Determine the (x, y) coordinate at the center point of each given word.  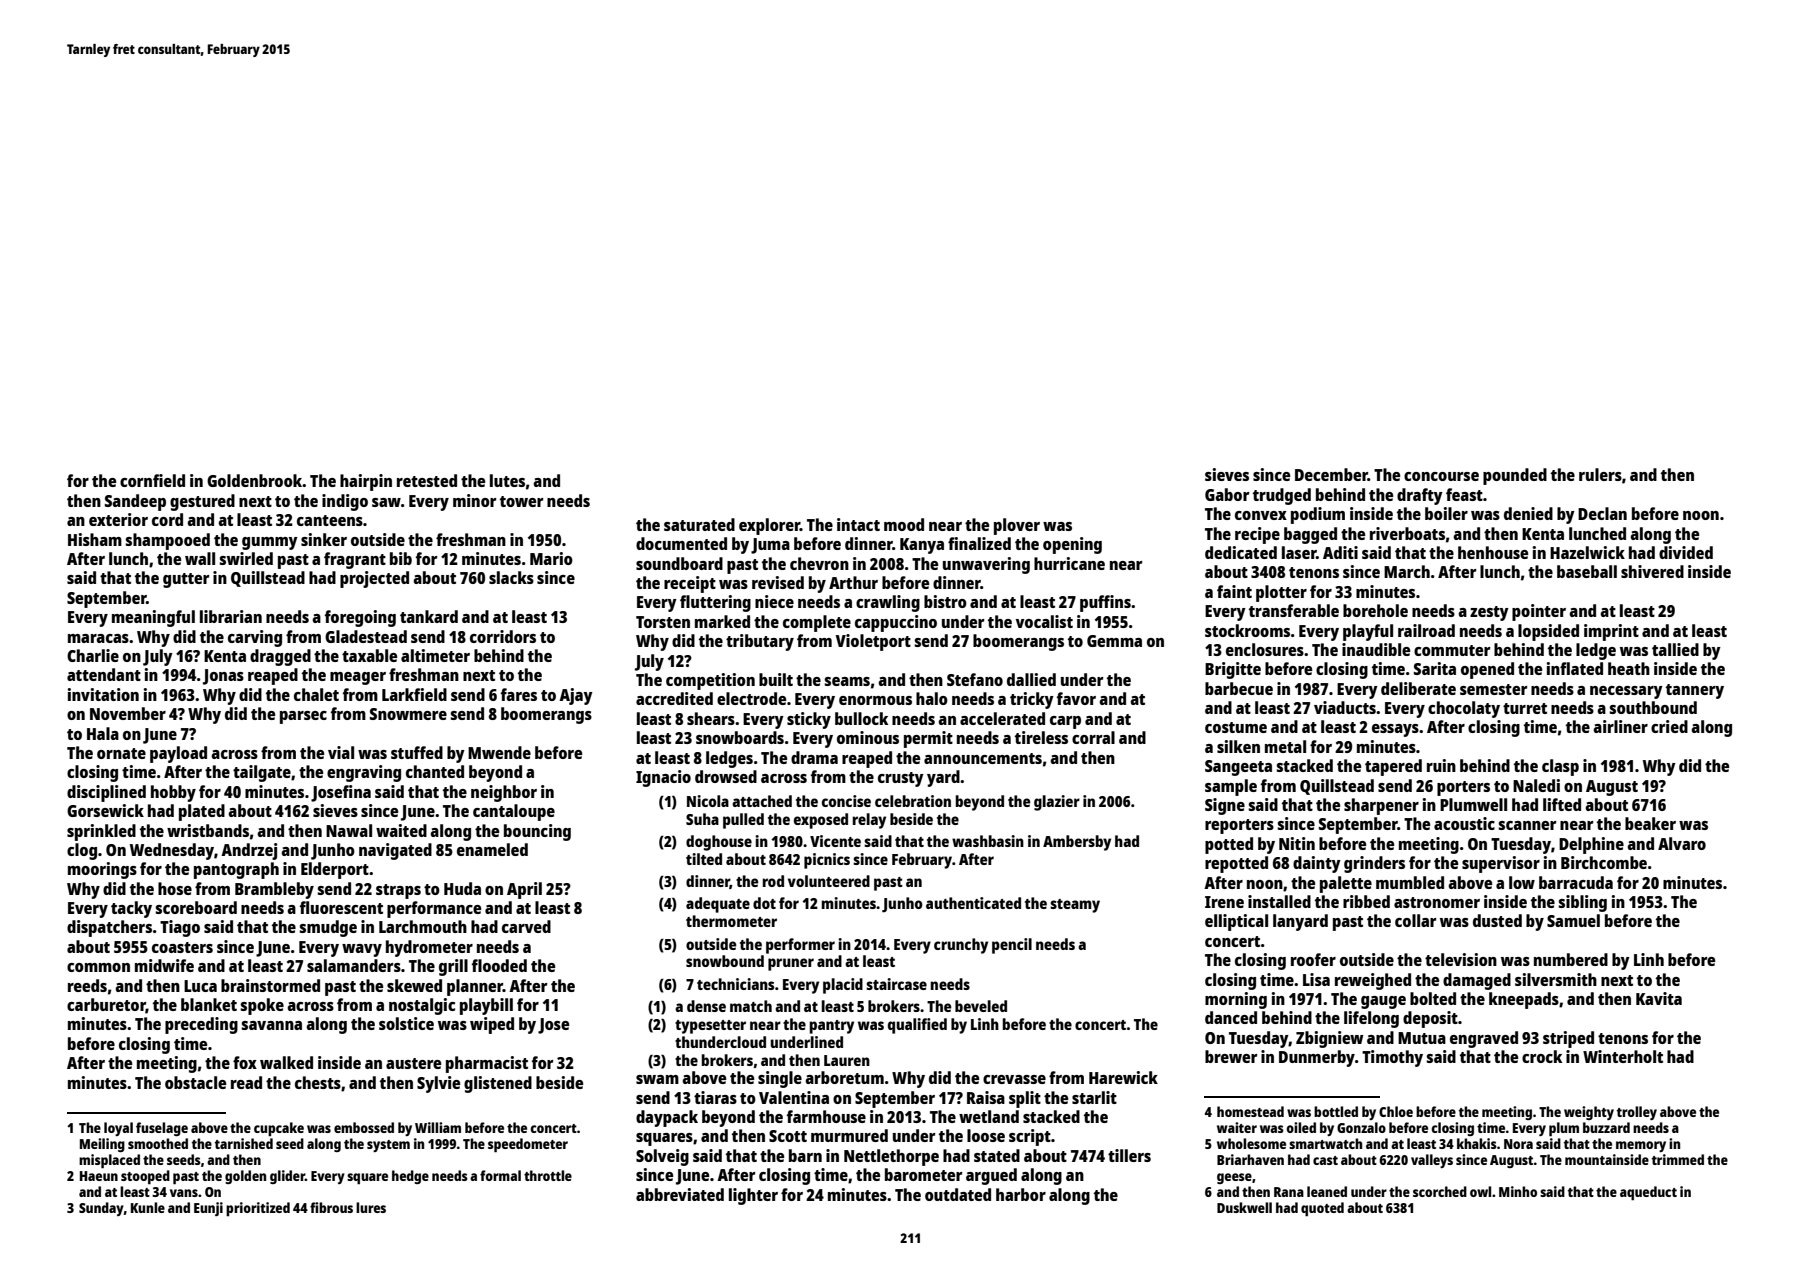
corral (1093, 737)
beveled (981, 1006)
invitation (103, 694)
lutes (507, 480)
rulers (1600, 474)
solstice (406, 1023)
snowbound (725, 961)
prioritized (258, 1209)
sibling (1582, 903)
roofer (1313, 959)
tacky (131, 909)
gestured (202, 502)
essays (1395, 730)
